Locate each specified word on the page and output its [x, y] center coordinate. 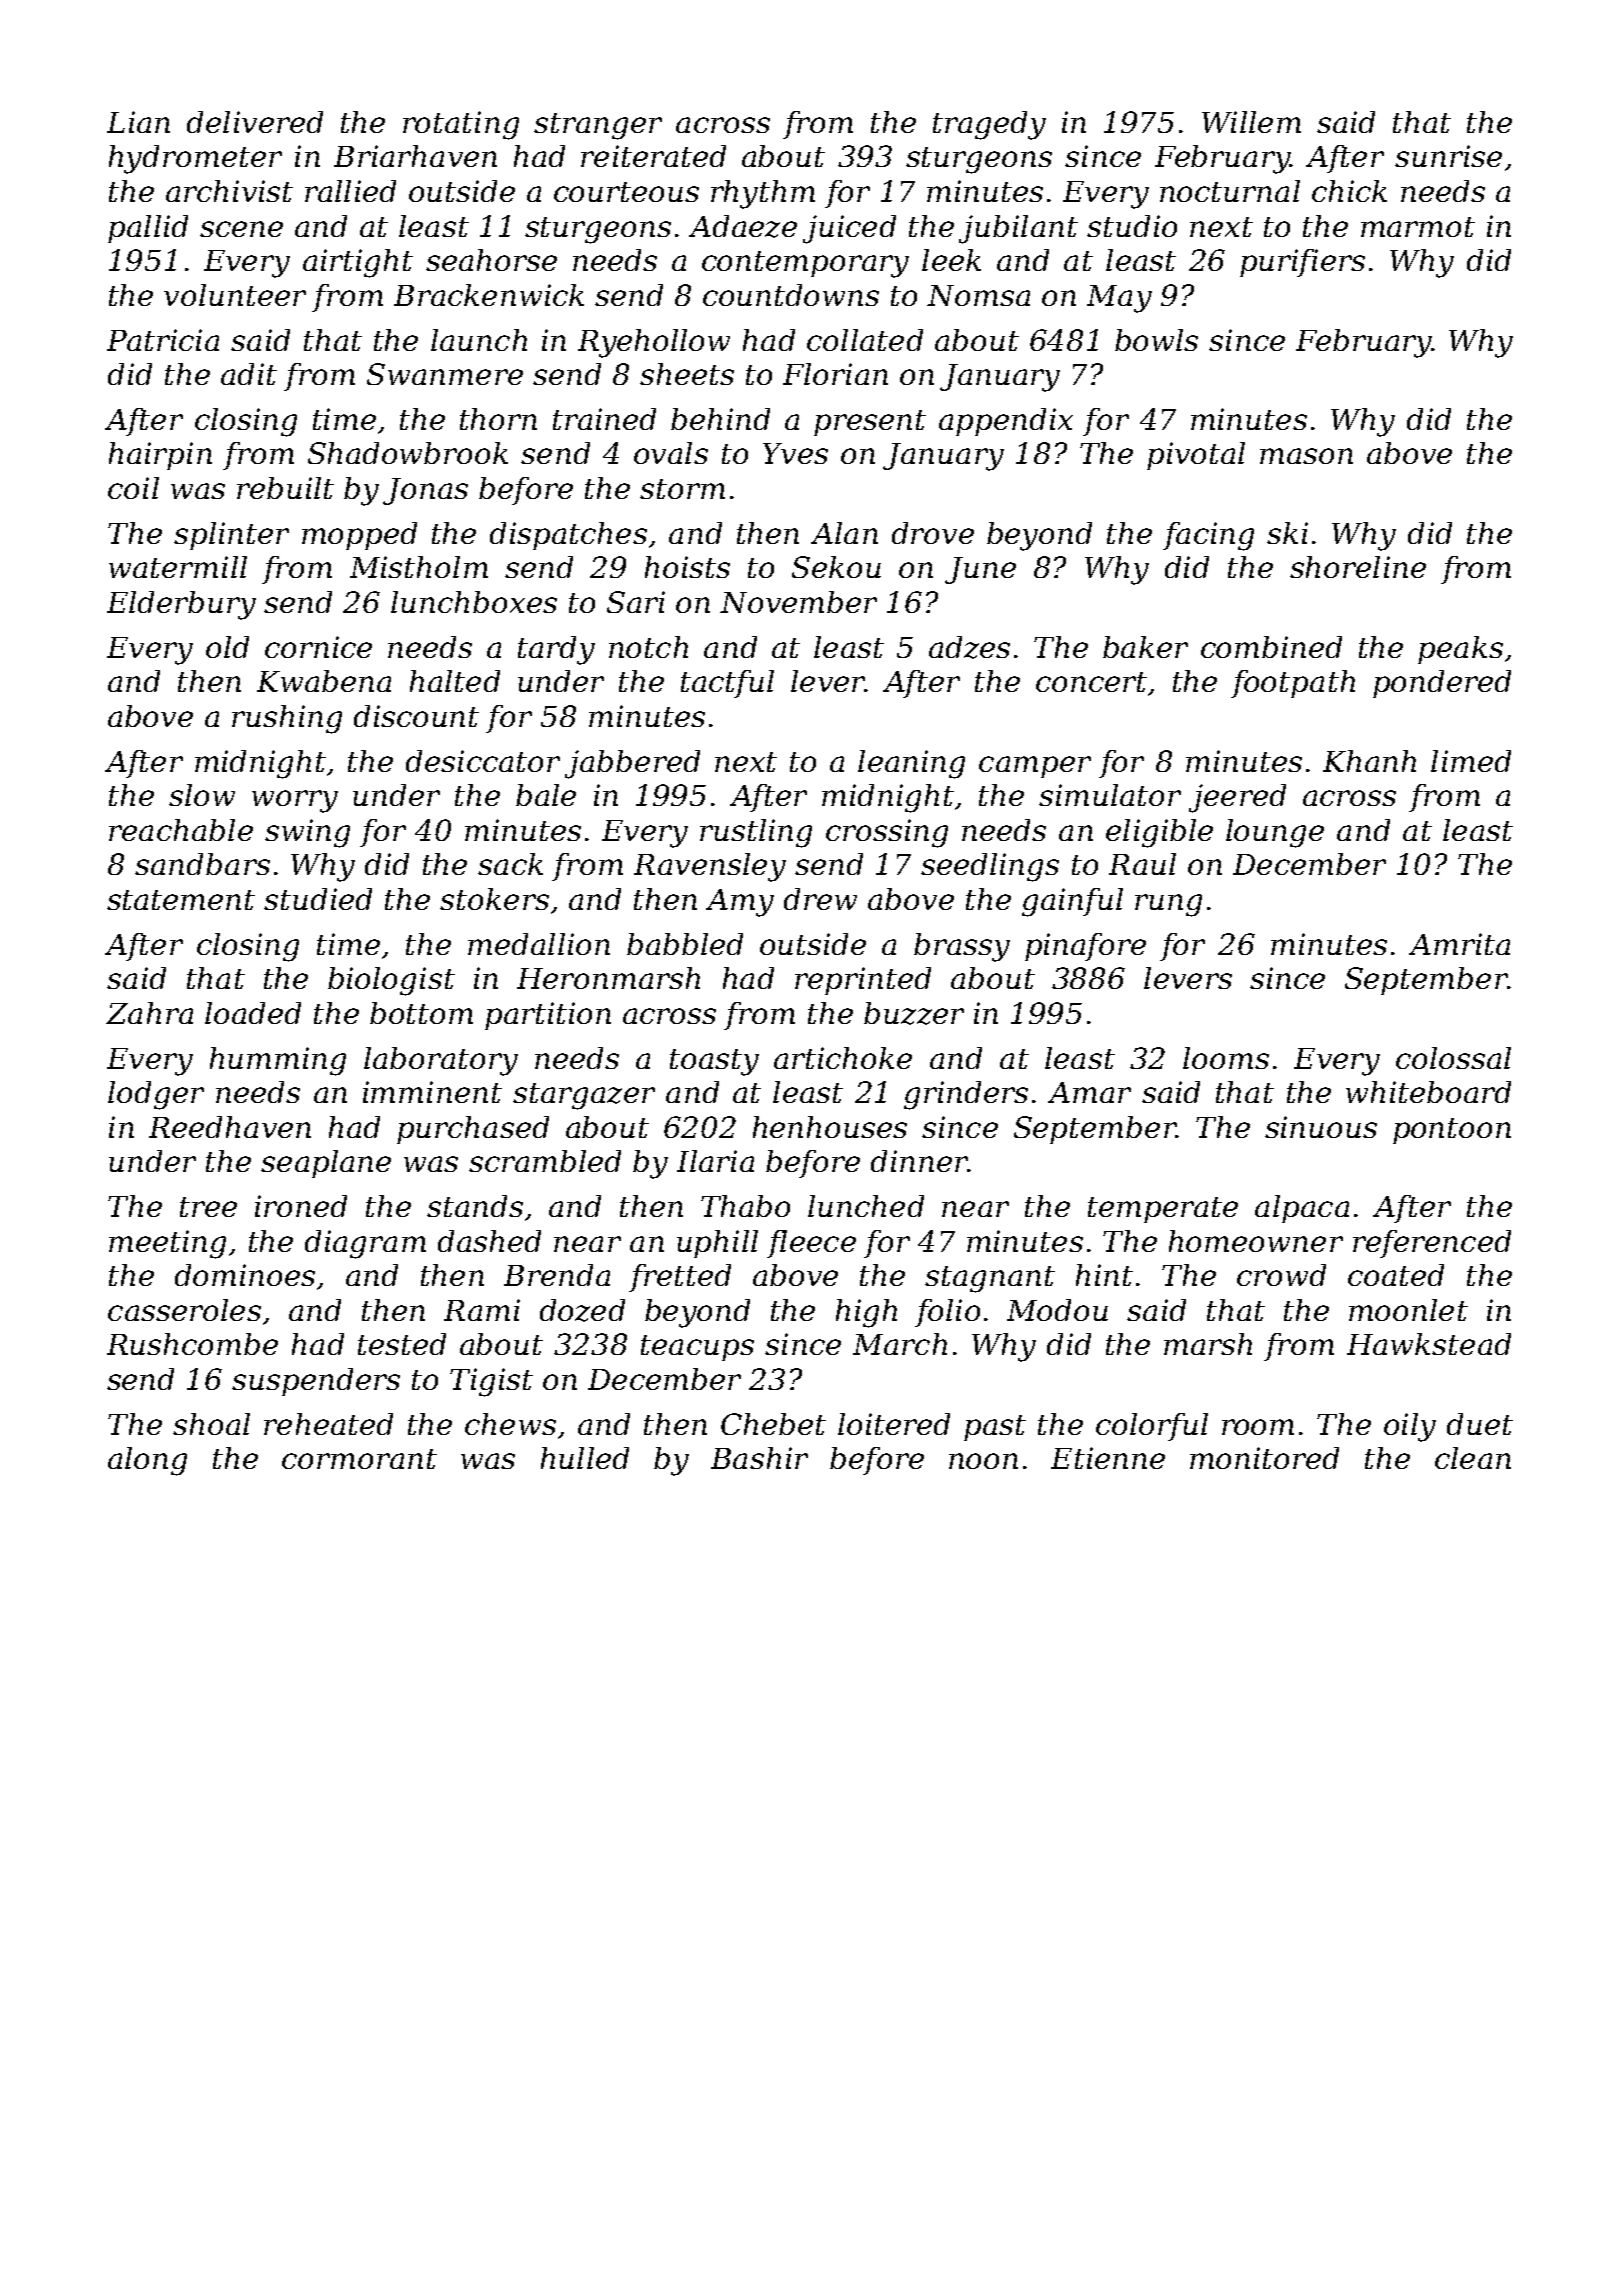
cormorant [359, 1459]
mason [1306, 456]
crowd [1281, 1275]
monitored [1264, 1458]
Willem [1251, 122]
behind [720, 419]
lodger [156, 1095]
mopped [359, 536]
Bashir [759, 1458]
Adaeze [743, 226]
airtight [358, 263]
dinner [919, 1161]
